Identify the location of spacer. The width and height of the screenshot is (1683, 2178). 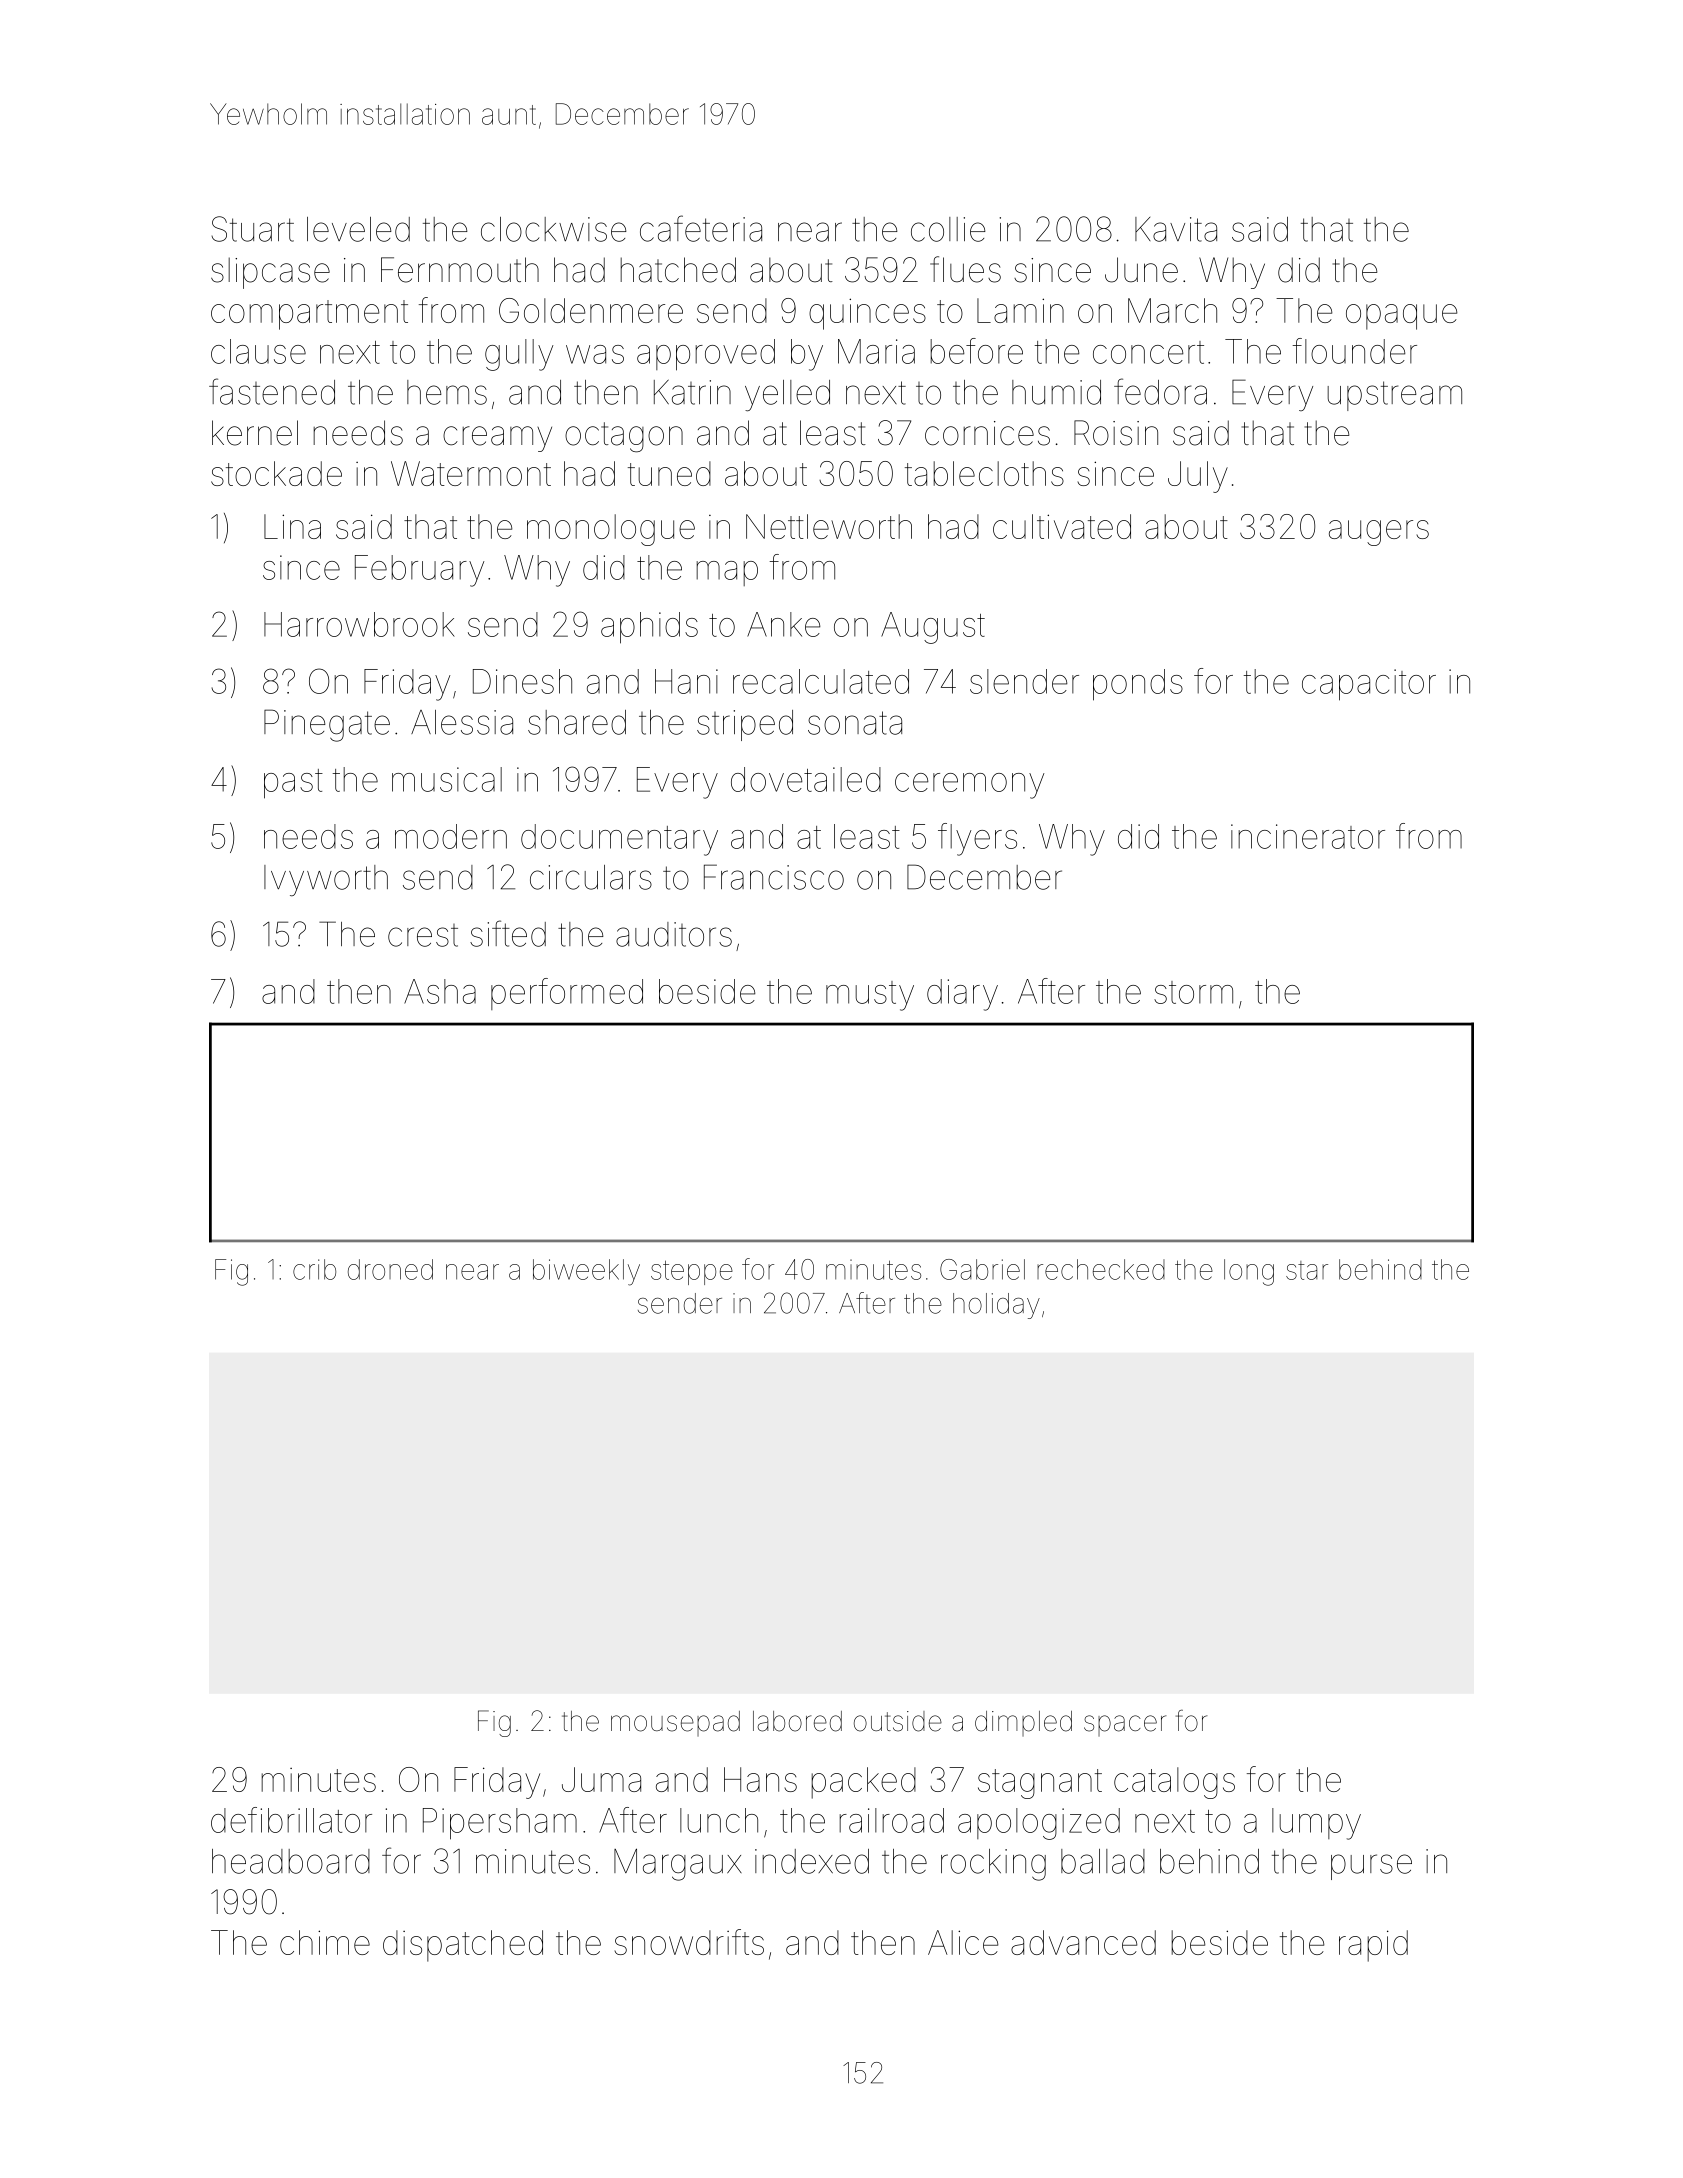
(1125, 1725).
